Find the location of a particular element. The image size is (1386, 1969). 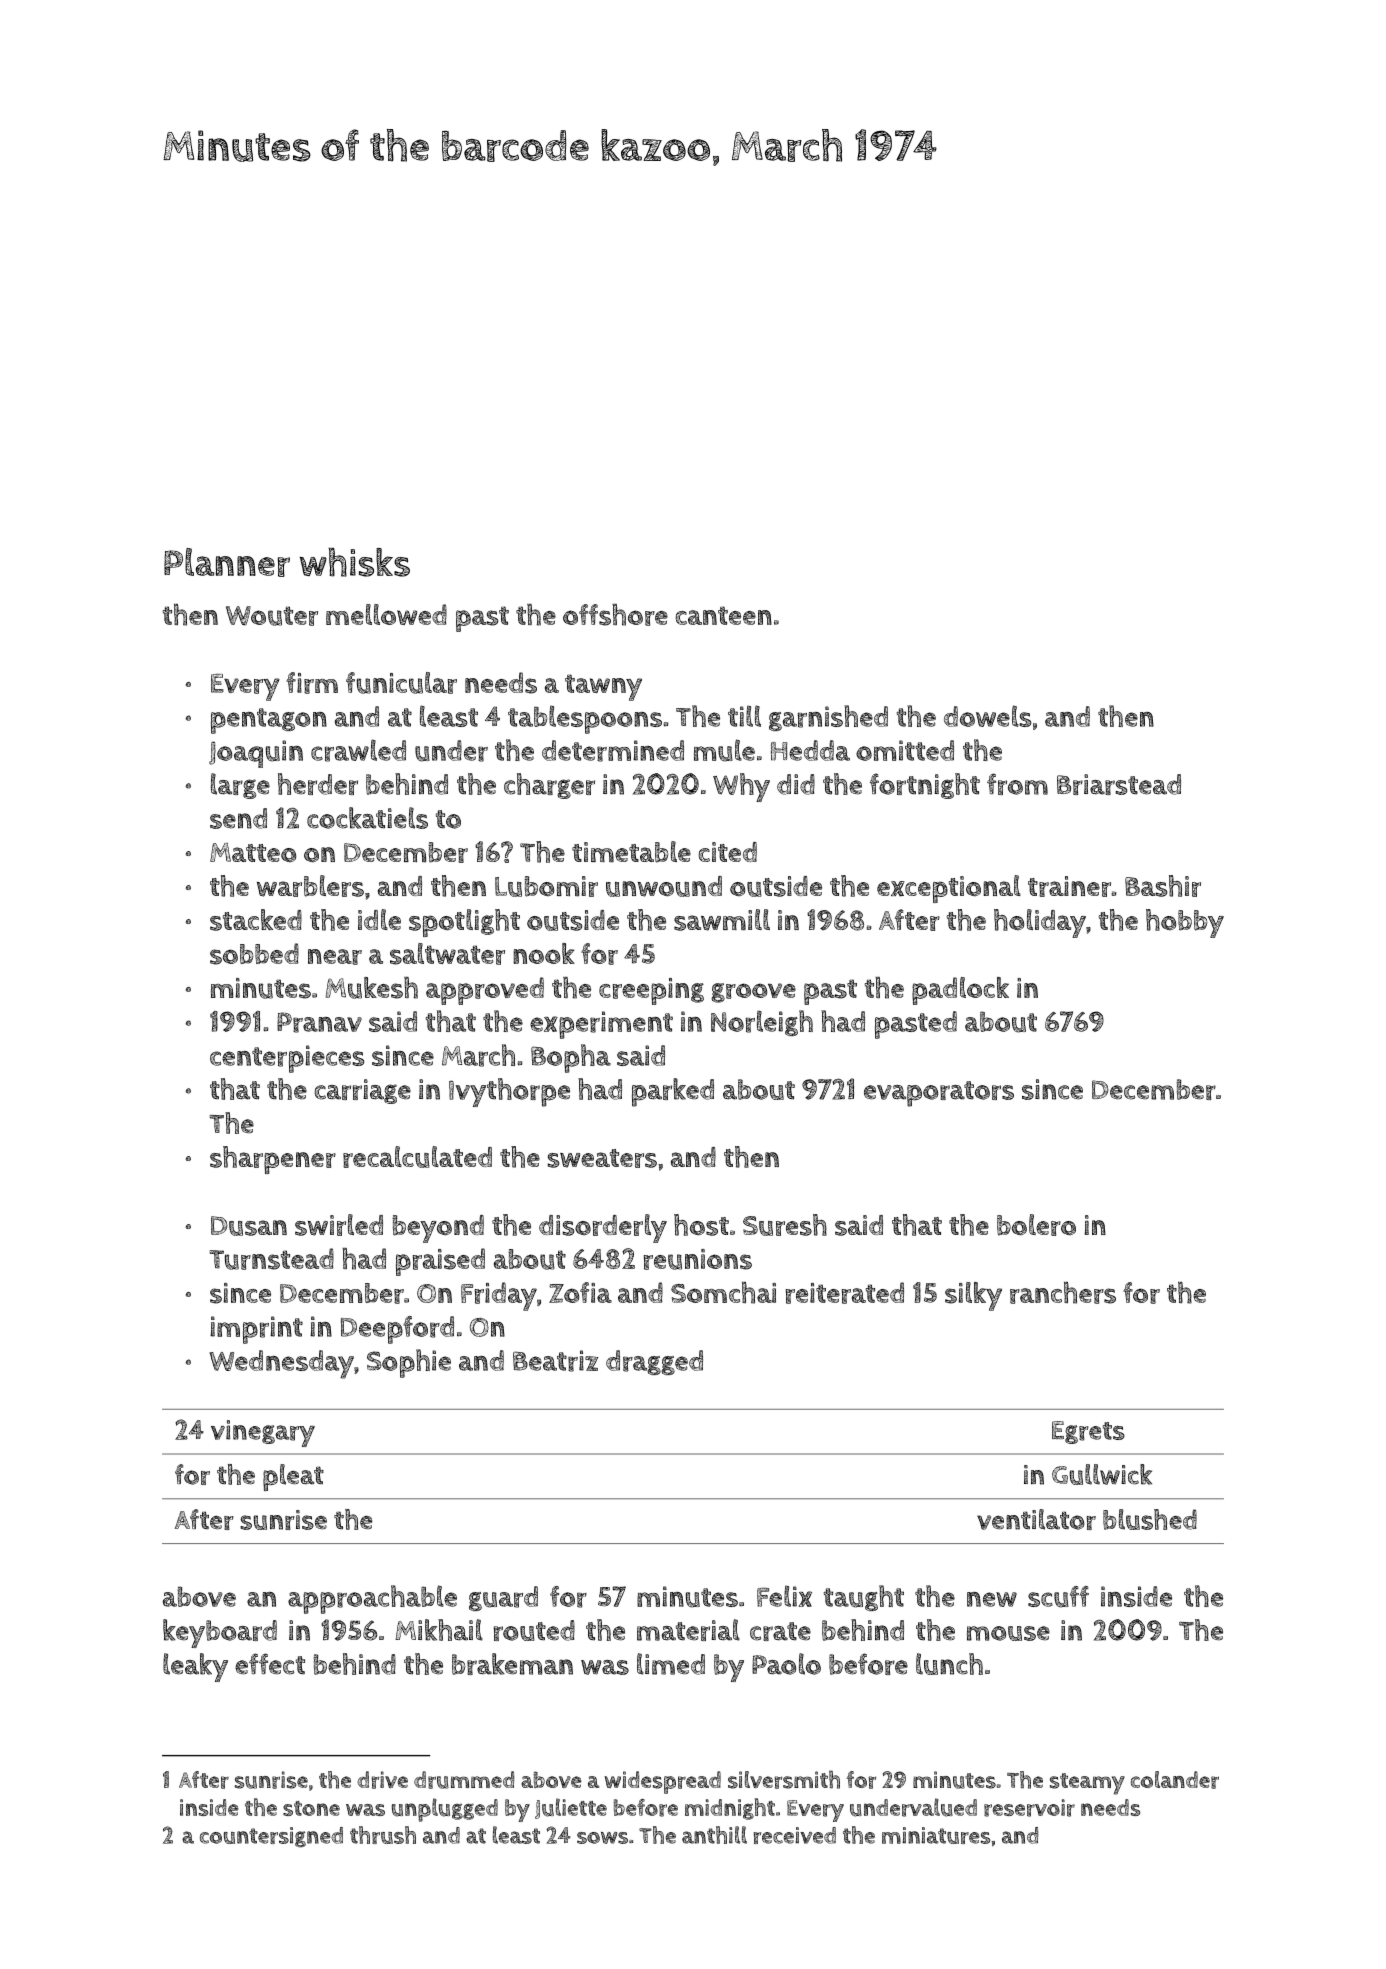

firm is located at coordinates (312, 683).
